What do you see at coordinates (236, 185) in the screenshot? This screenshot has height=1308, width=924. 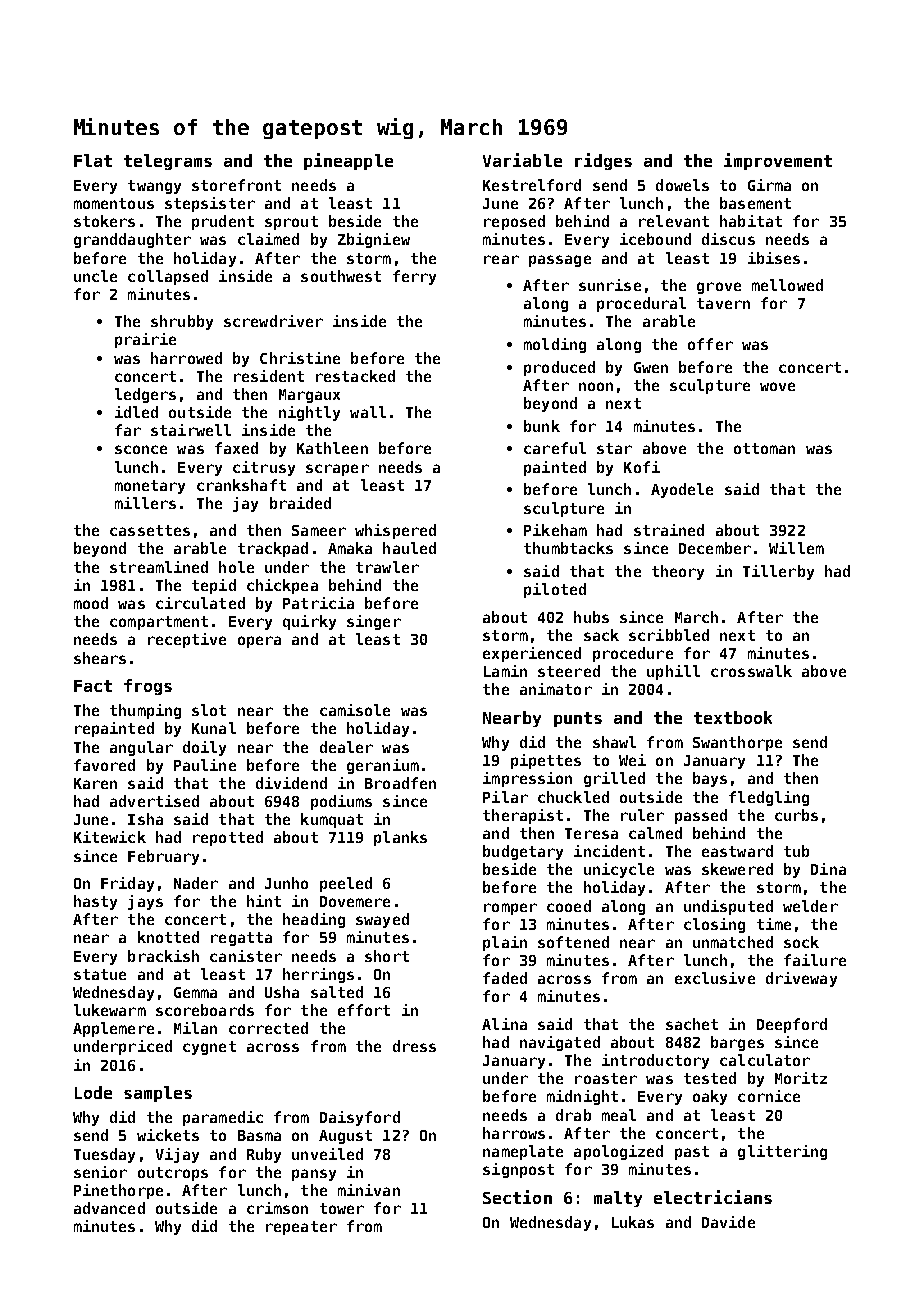 I see `storefront` at bounding box center [236, 185].
